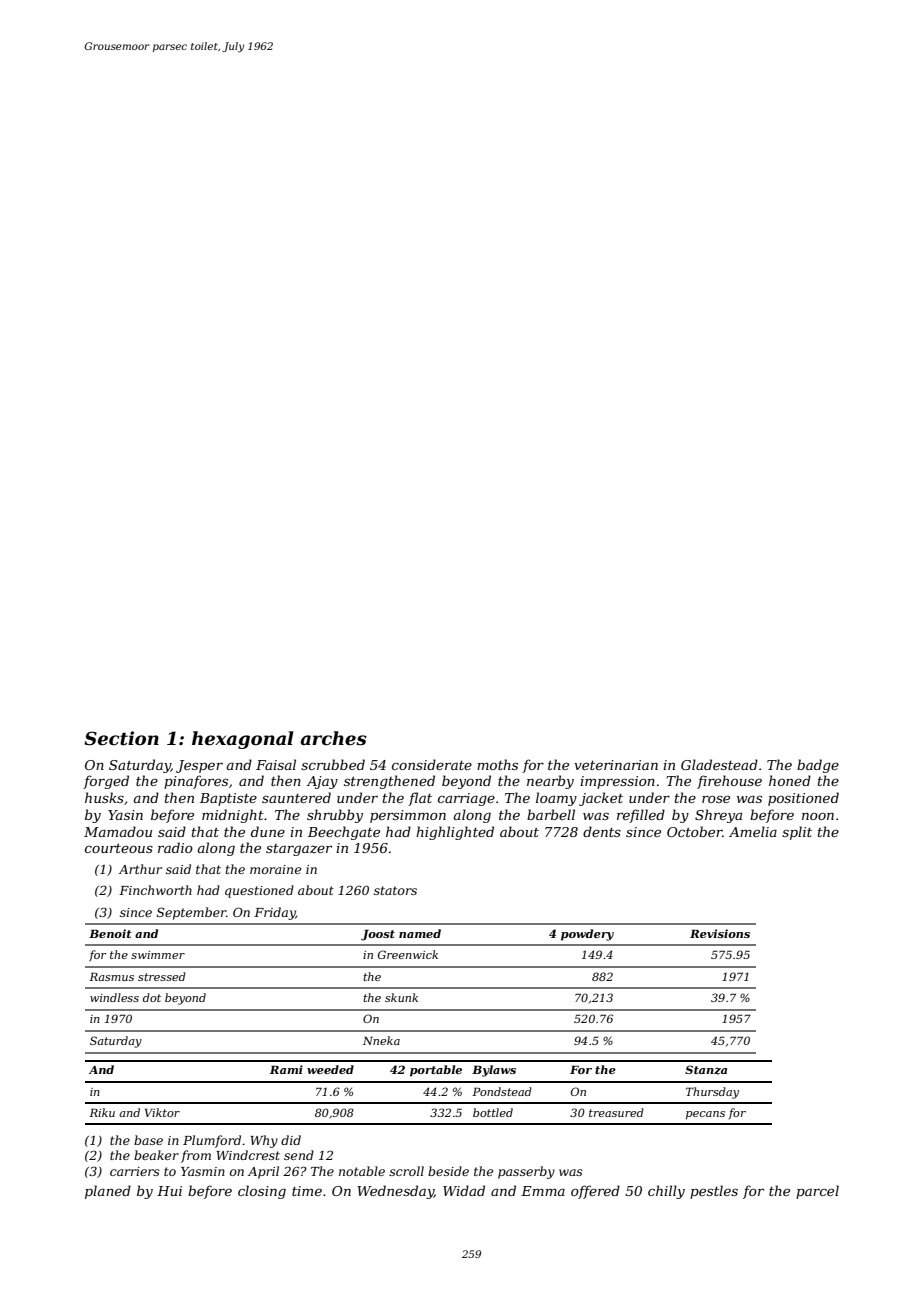 The image size is (924, 1308). Describe the element at coordinates (381, 1040) in the screenshot. I see `Nneka` at that location.
